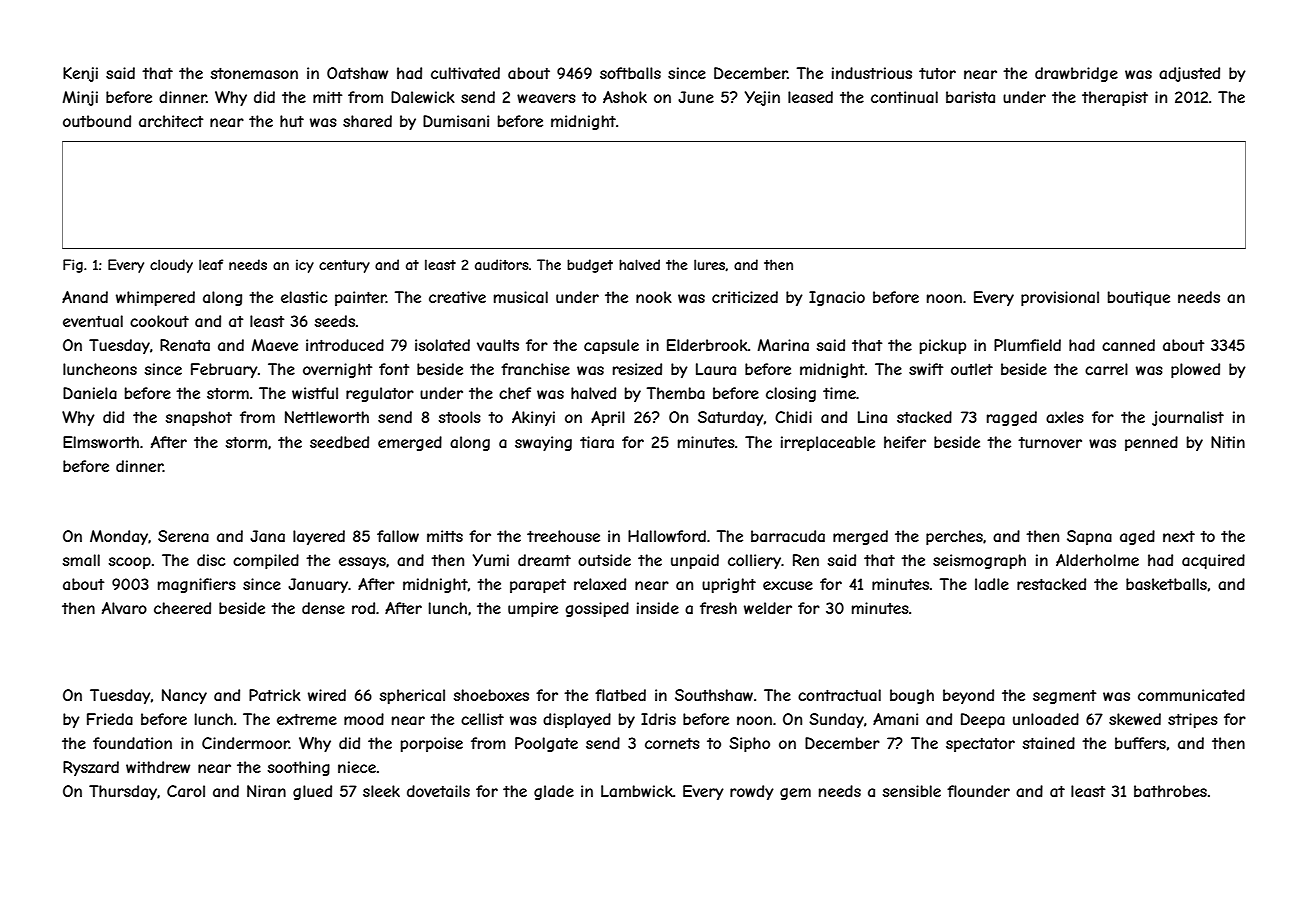  Describe the element at coordinates (211, 560) in the document. I see `disc` at that location.
